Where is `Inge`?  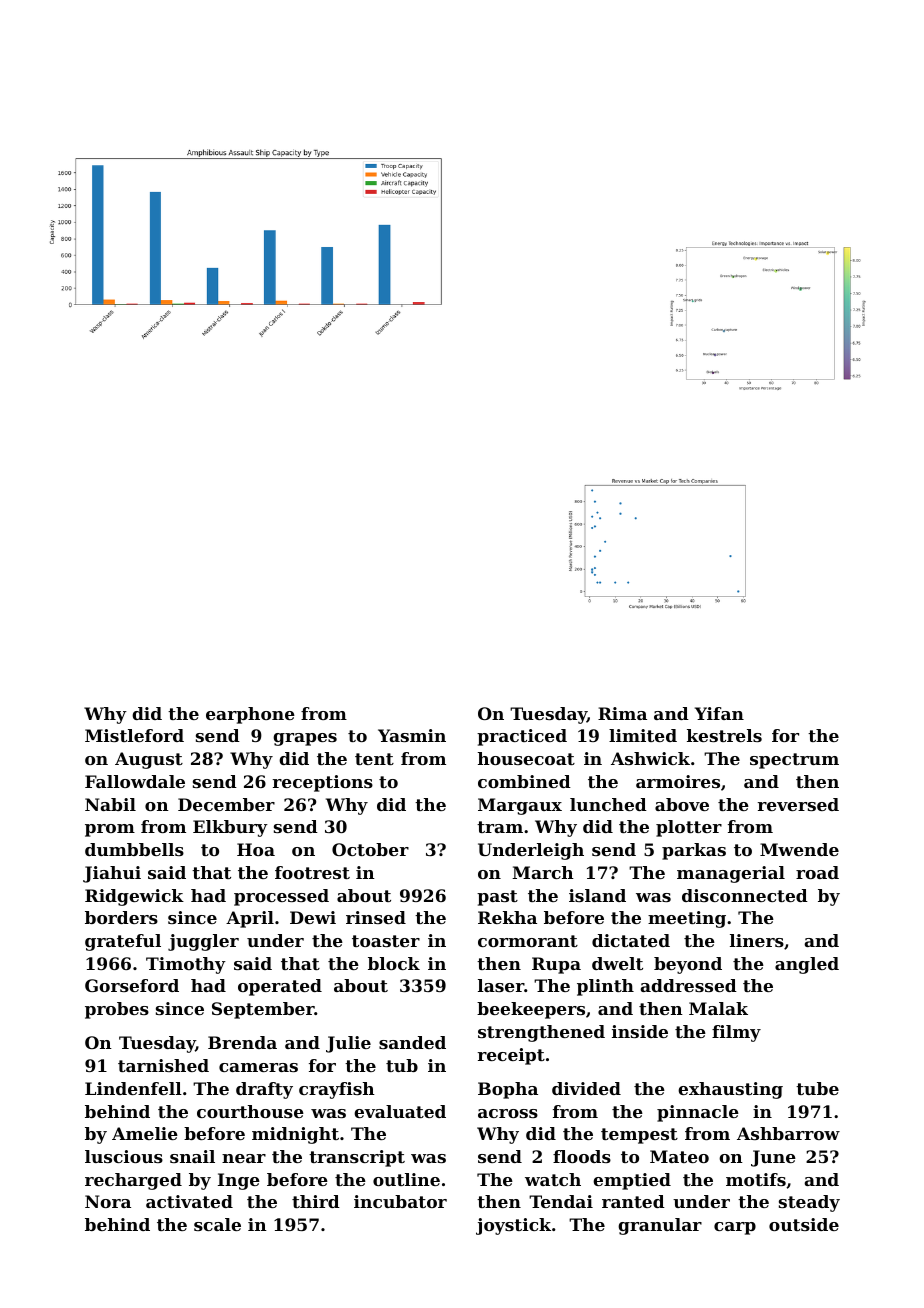 Inge is located at coordinates (239, 1181).
